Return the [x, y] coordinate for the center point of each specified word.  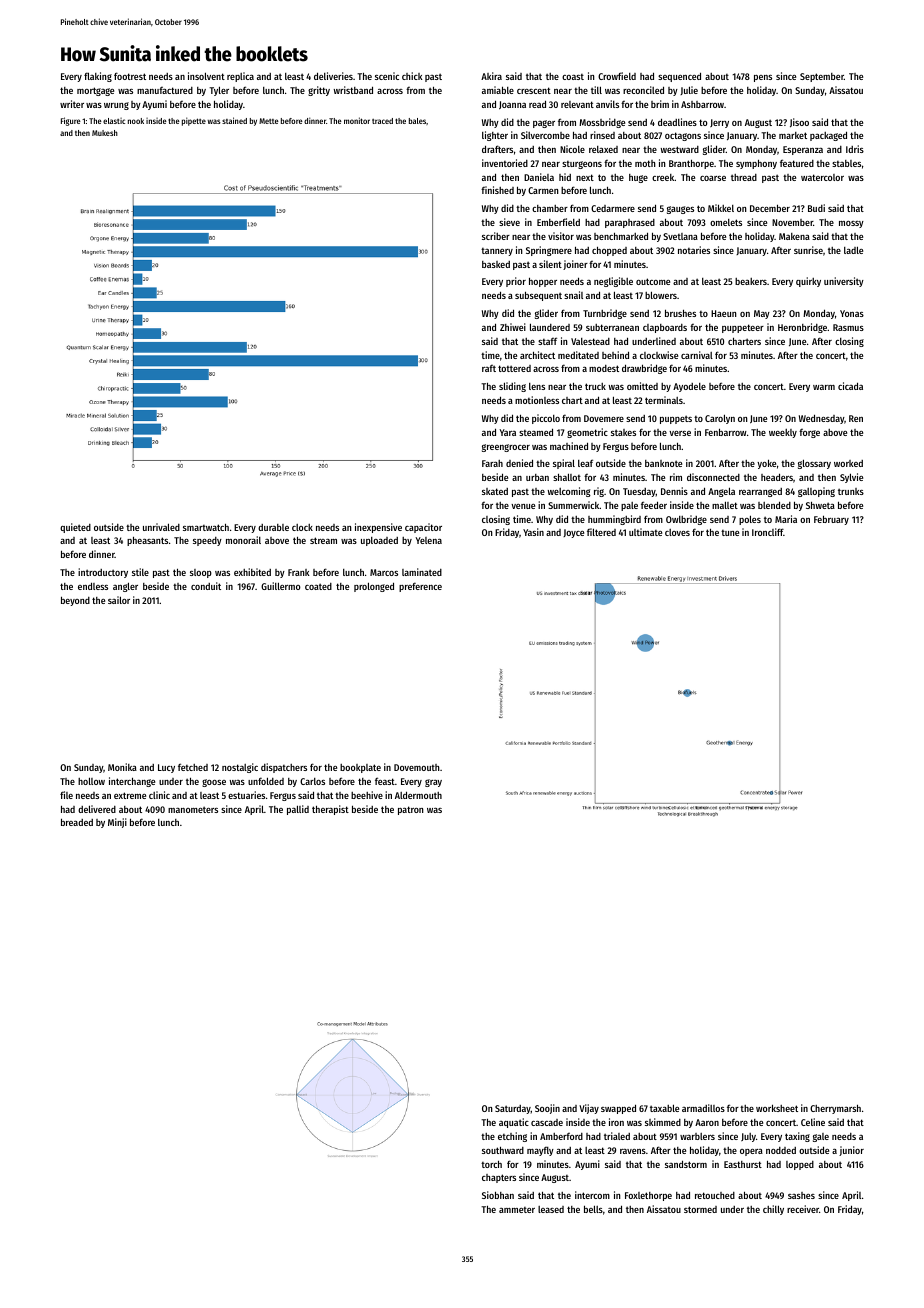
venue [523, 506]
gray [433, 783]
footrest [130, 76]
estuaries [246, 795]
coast [573, 77]
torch [491, 1164]
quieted [75, 528]
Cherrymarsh [835, 1109]
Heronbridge [803, 328]
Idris [855, 149]
